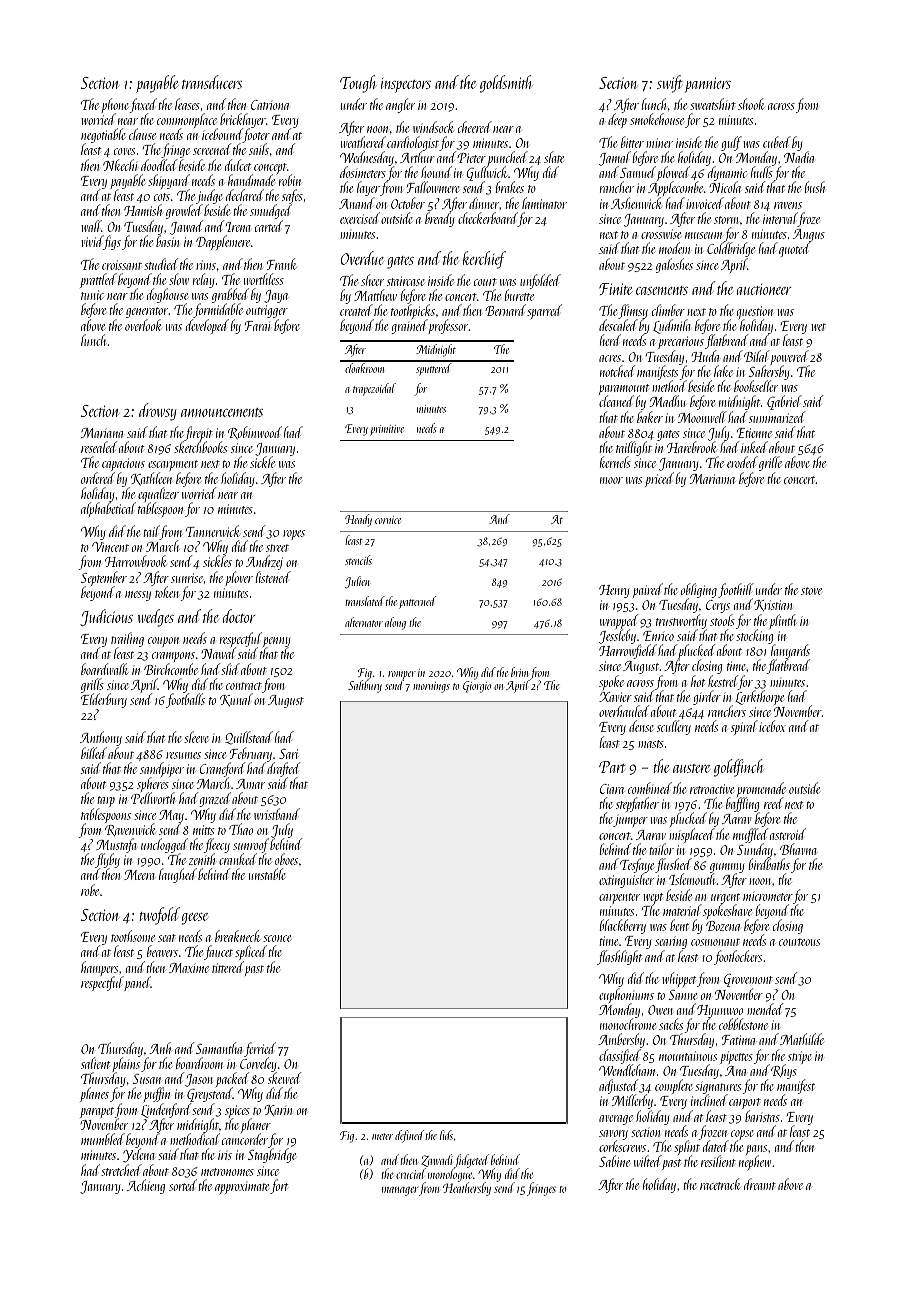 The width and height of the screenshot is (908, 1316). What do you see at coordinates (135, 561) in the screenshot?
I see `Harrowbrook` at bounding box center [135, 561].
